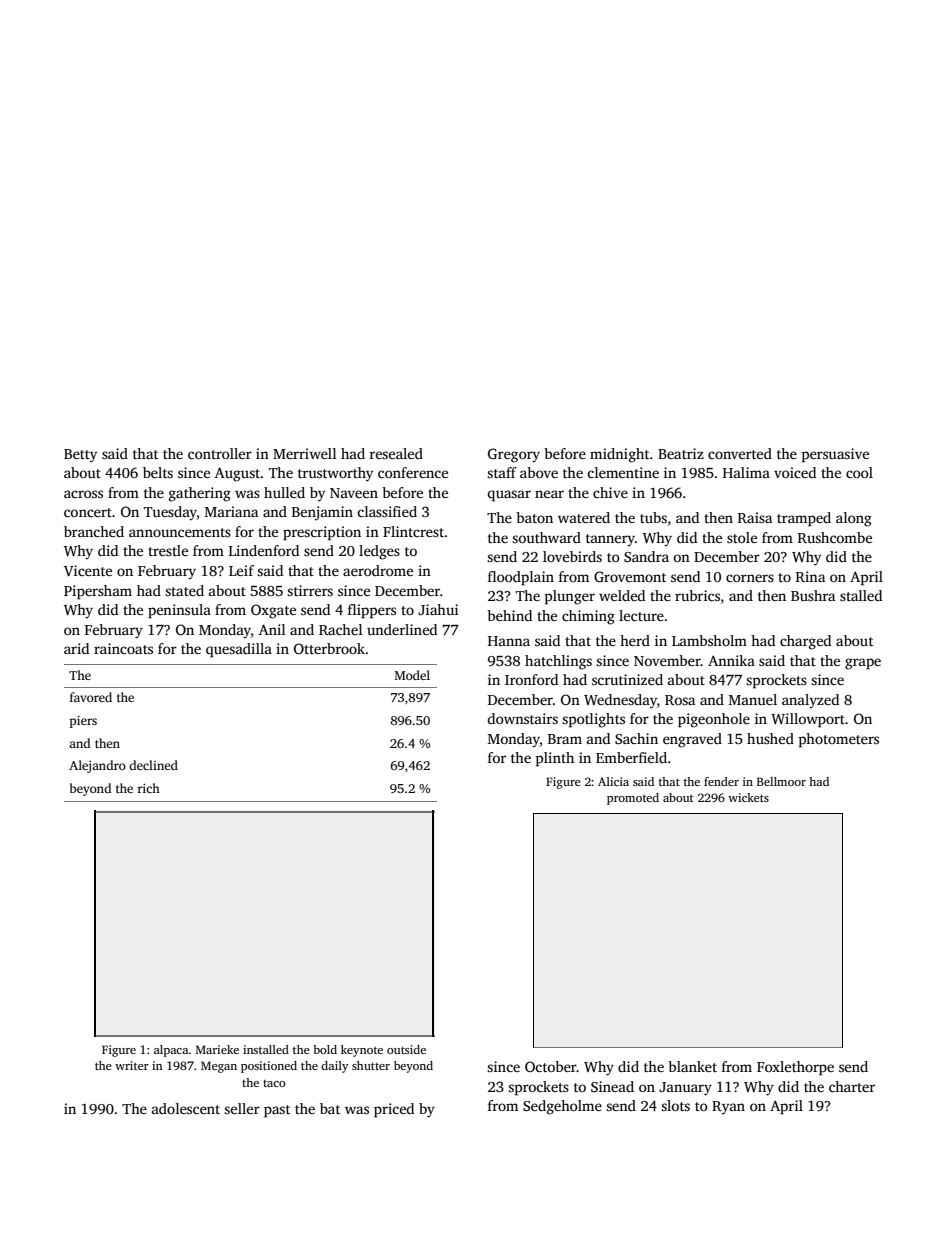 The image size is (952, 1233). Describe the element at coordinates (220, 453) in the page. I see `controller` at that location.
